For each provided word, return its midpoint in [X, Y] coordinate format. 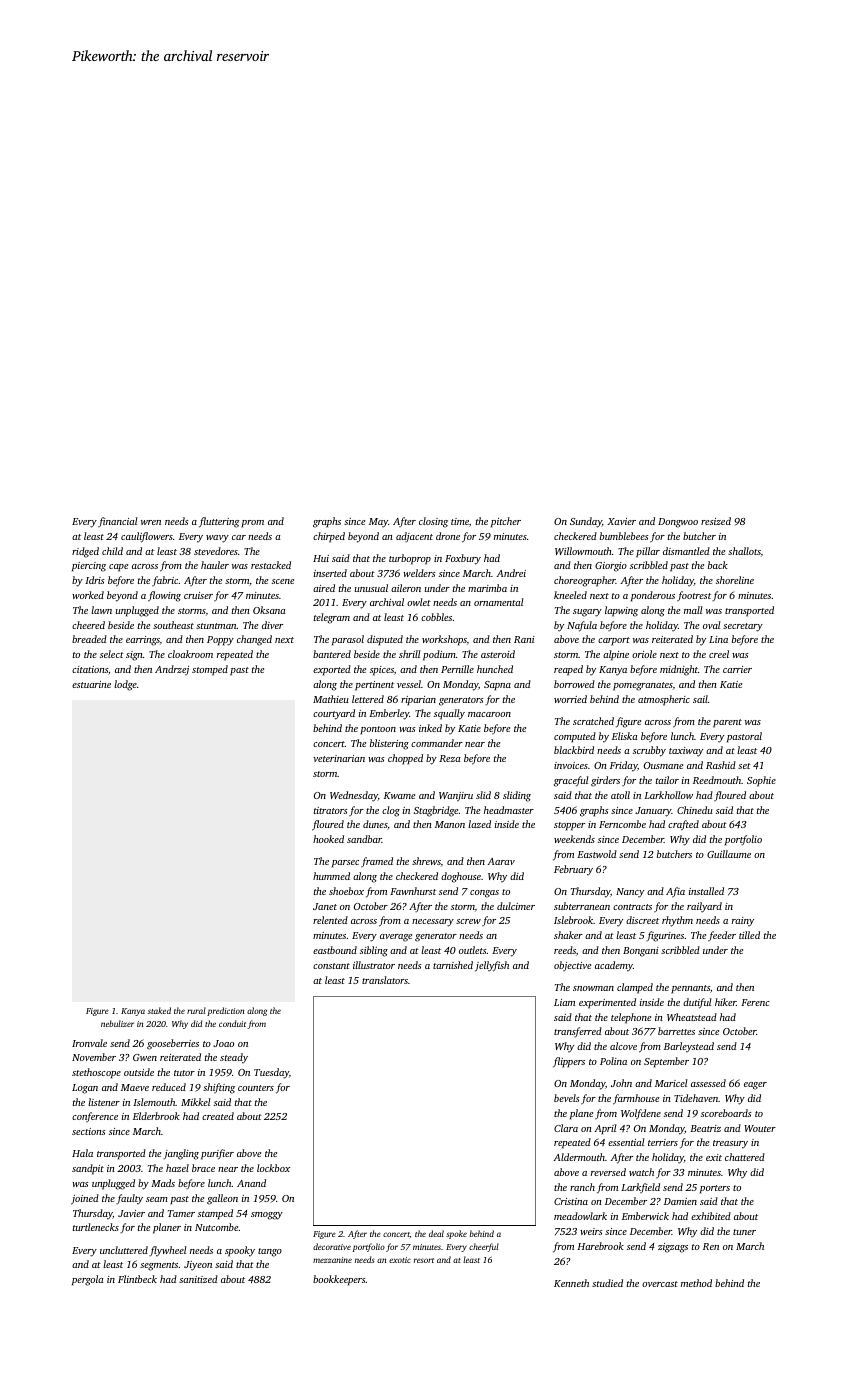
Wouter [760, 1128]
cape [118, 568]
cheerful [484, 1247]
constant [331, 966]
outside [139, 1072]
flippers [569, 1062]
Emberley [389, 714]
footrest [694, 596]
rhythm [677, 921]
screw [468, 921]
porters [715, 1189]
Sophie [761, 781]
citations [90, 669]
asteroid [498, 654]
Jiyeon [198, 1266]
